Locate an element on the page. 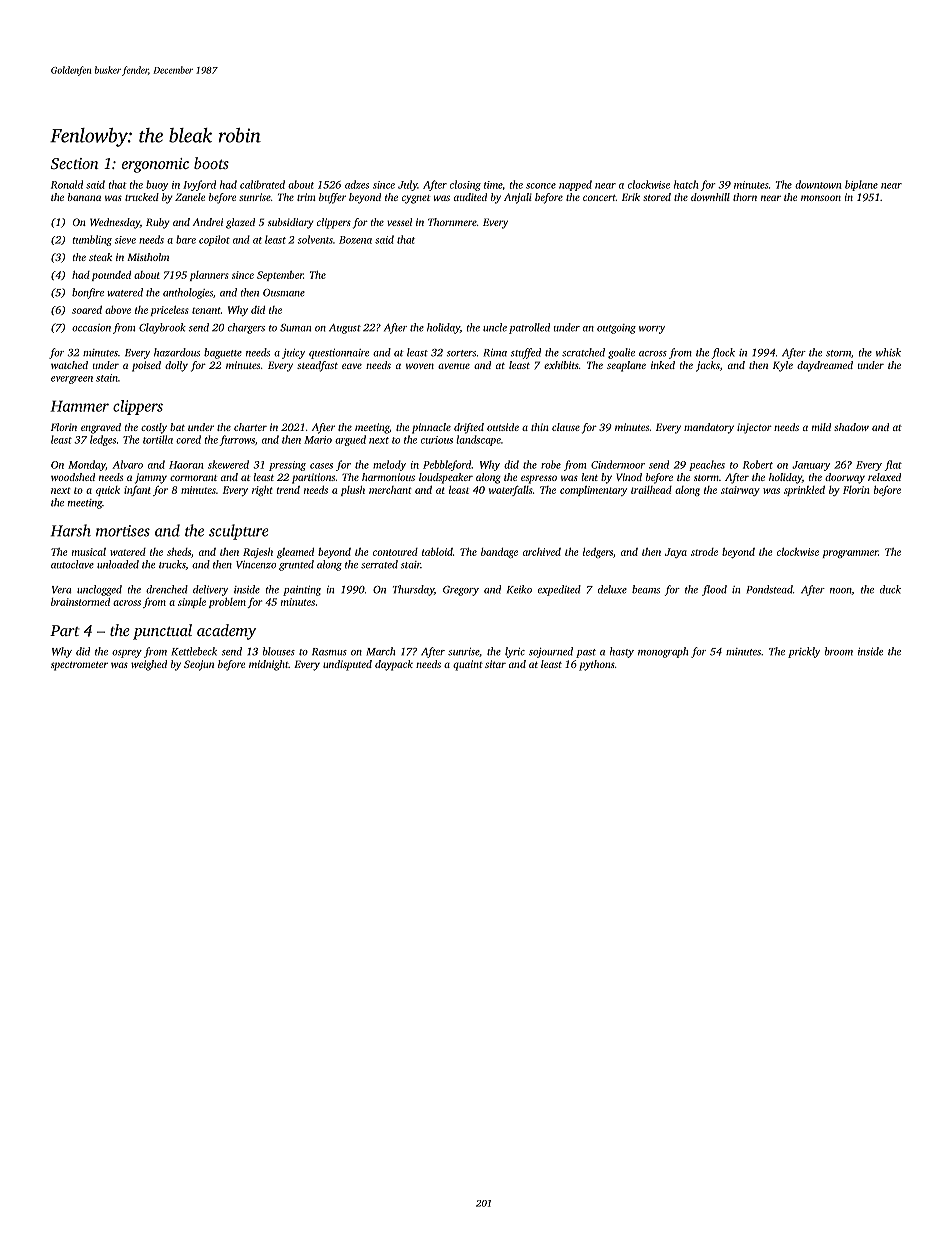 Image resolution: width=952 pixels, height=1233 pixels. Claybrook is located at coordinates (162, 328).
